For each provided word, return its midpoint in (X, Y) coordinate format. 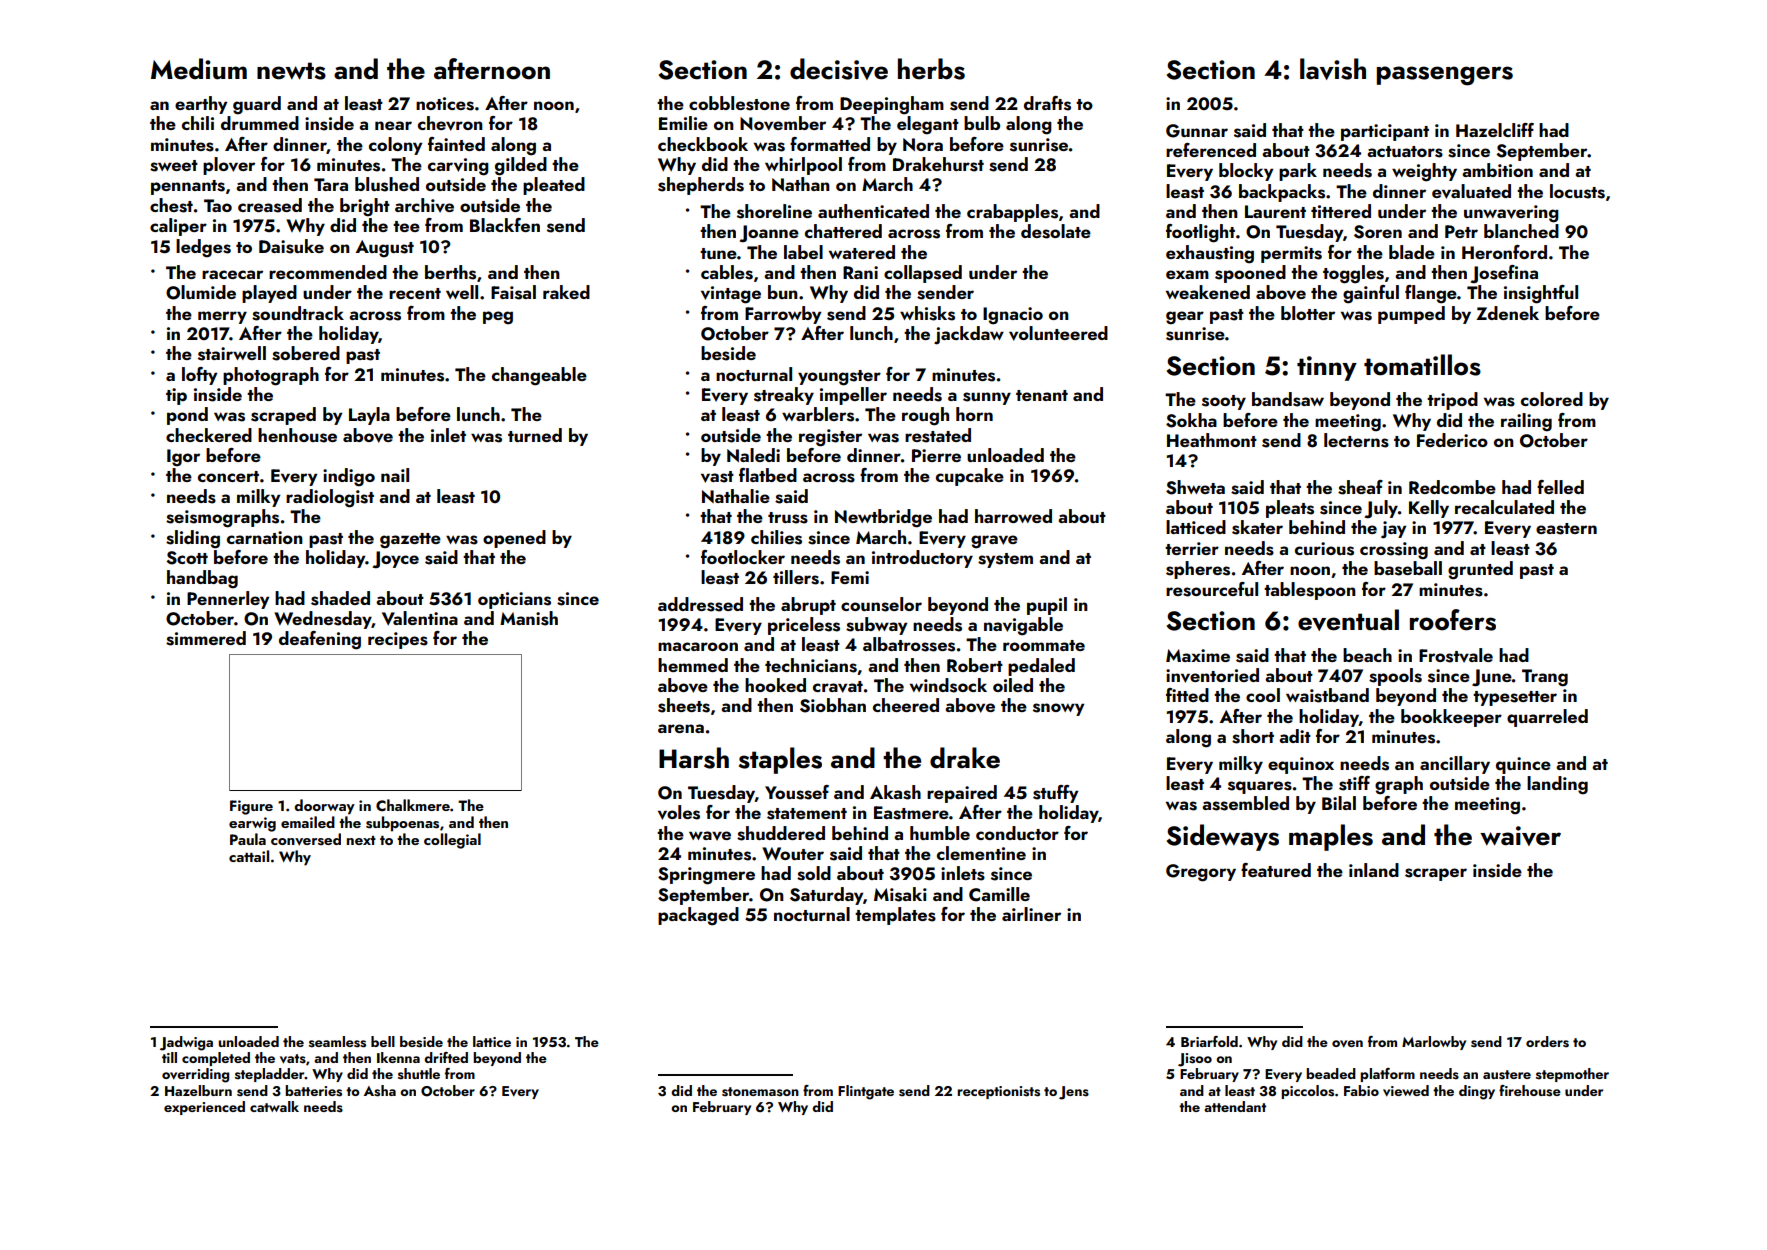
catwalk (274, 1106)
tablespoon (1310, 591)
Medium (199, 69)
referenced (1211, 150)
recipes (398, 640)
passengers (1445, 76)
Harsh (694, 758)
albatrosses (909, 644)
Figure (251, 807)
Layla (369, 416)
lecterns (1356, 440)
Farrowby (783, 315)
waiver (1520, 836)
